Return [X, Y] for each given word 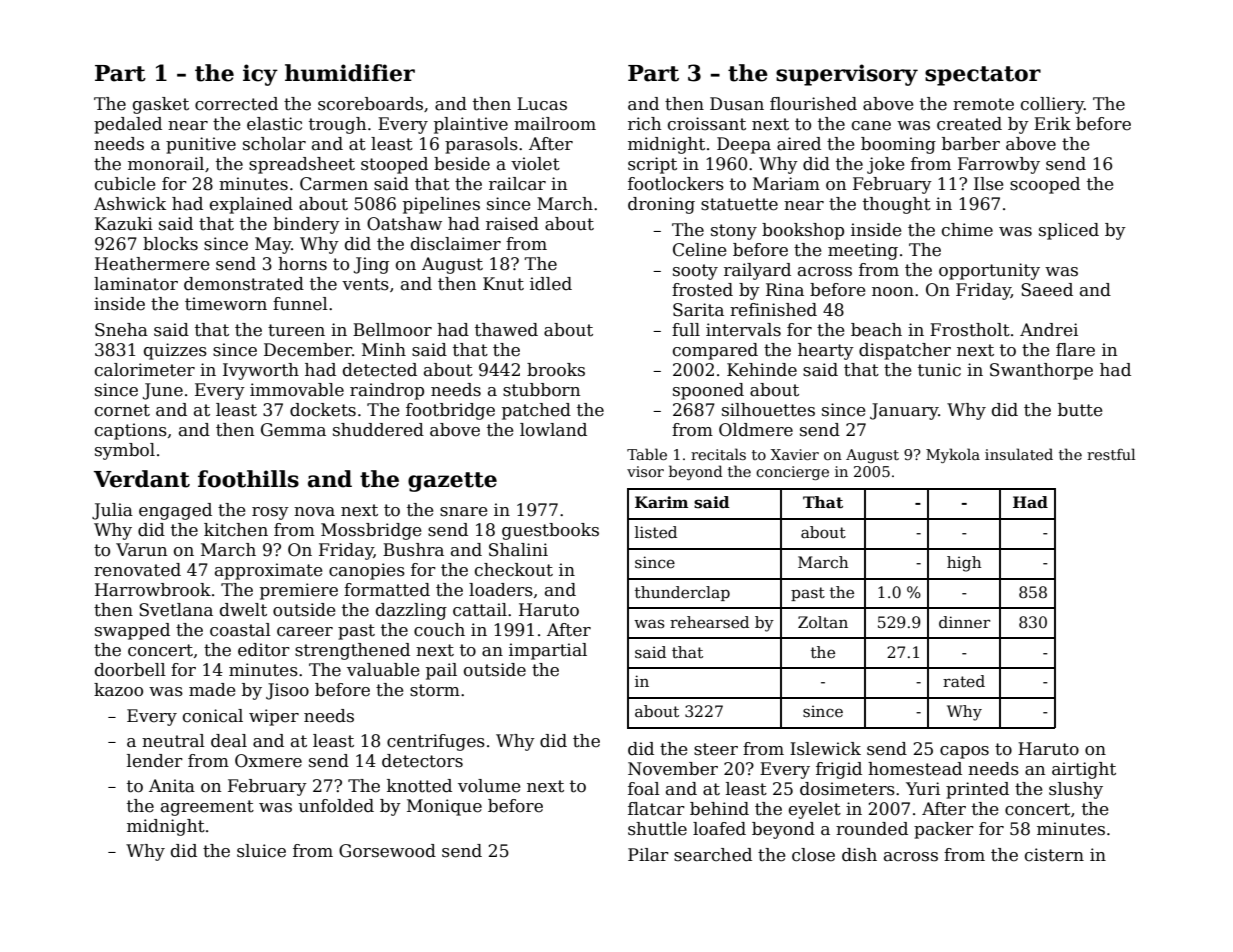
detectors [422, 761]
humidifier [350, 73]
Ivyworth [261, 371]
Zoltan [823, 622]
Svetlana [176, 610]
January [904, 411]
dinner [964, 622]
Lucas [542, 104]
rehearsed [709, 622]
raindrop [387, 391]
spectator [983, 76]
